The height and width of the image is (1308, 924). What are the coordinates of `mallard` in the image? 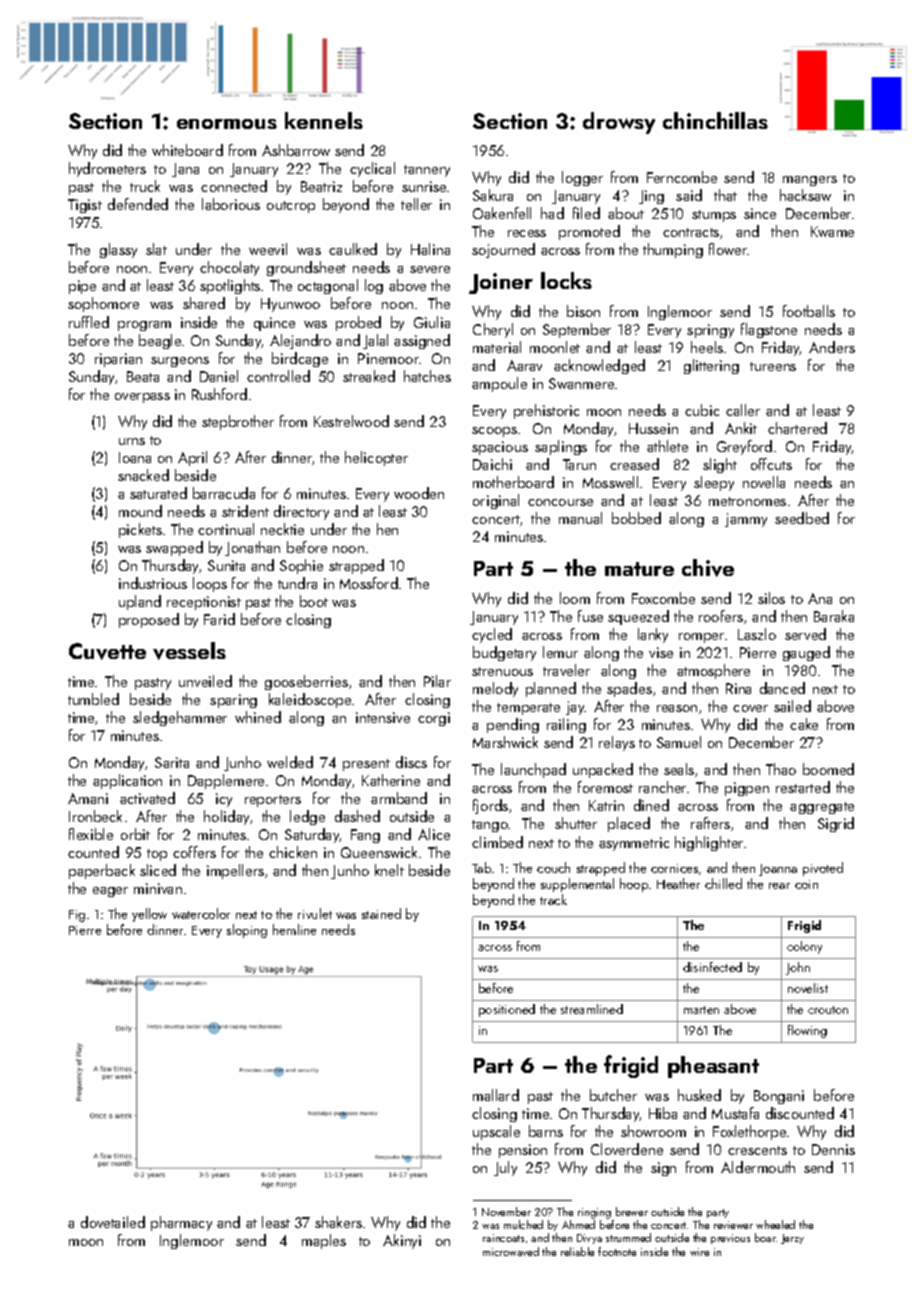 It's located at (496, 1095).
